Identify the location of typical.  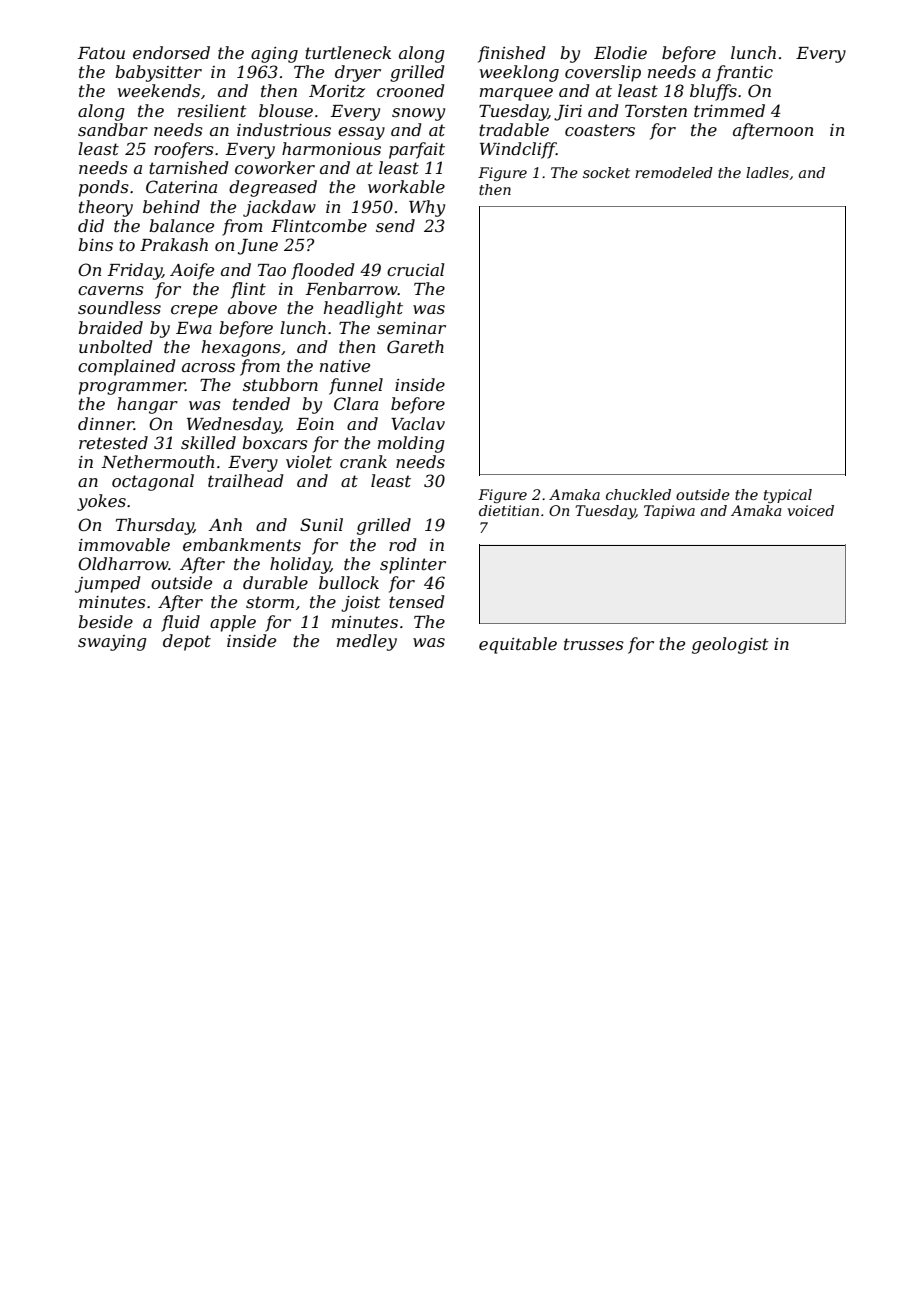
(788, 496).
